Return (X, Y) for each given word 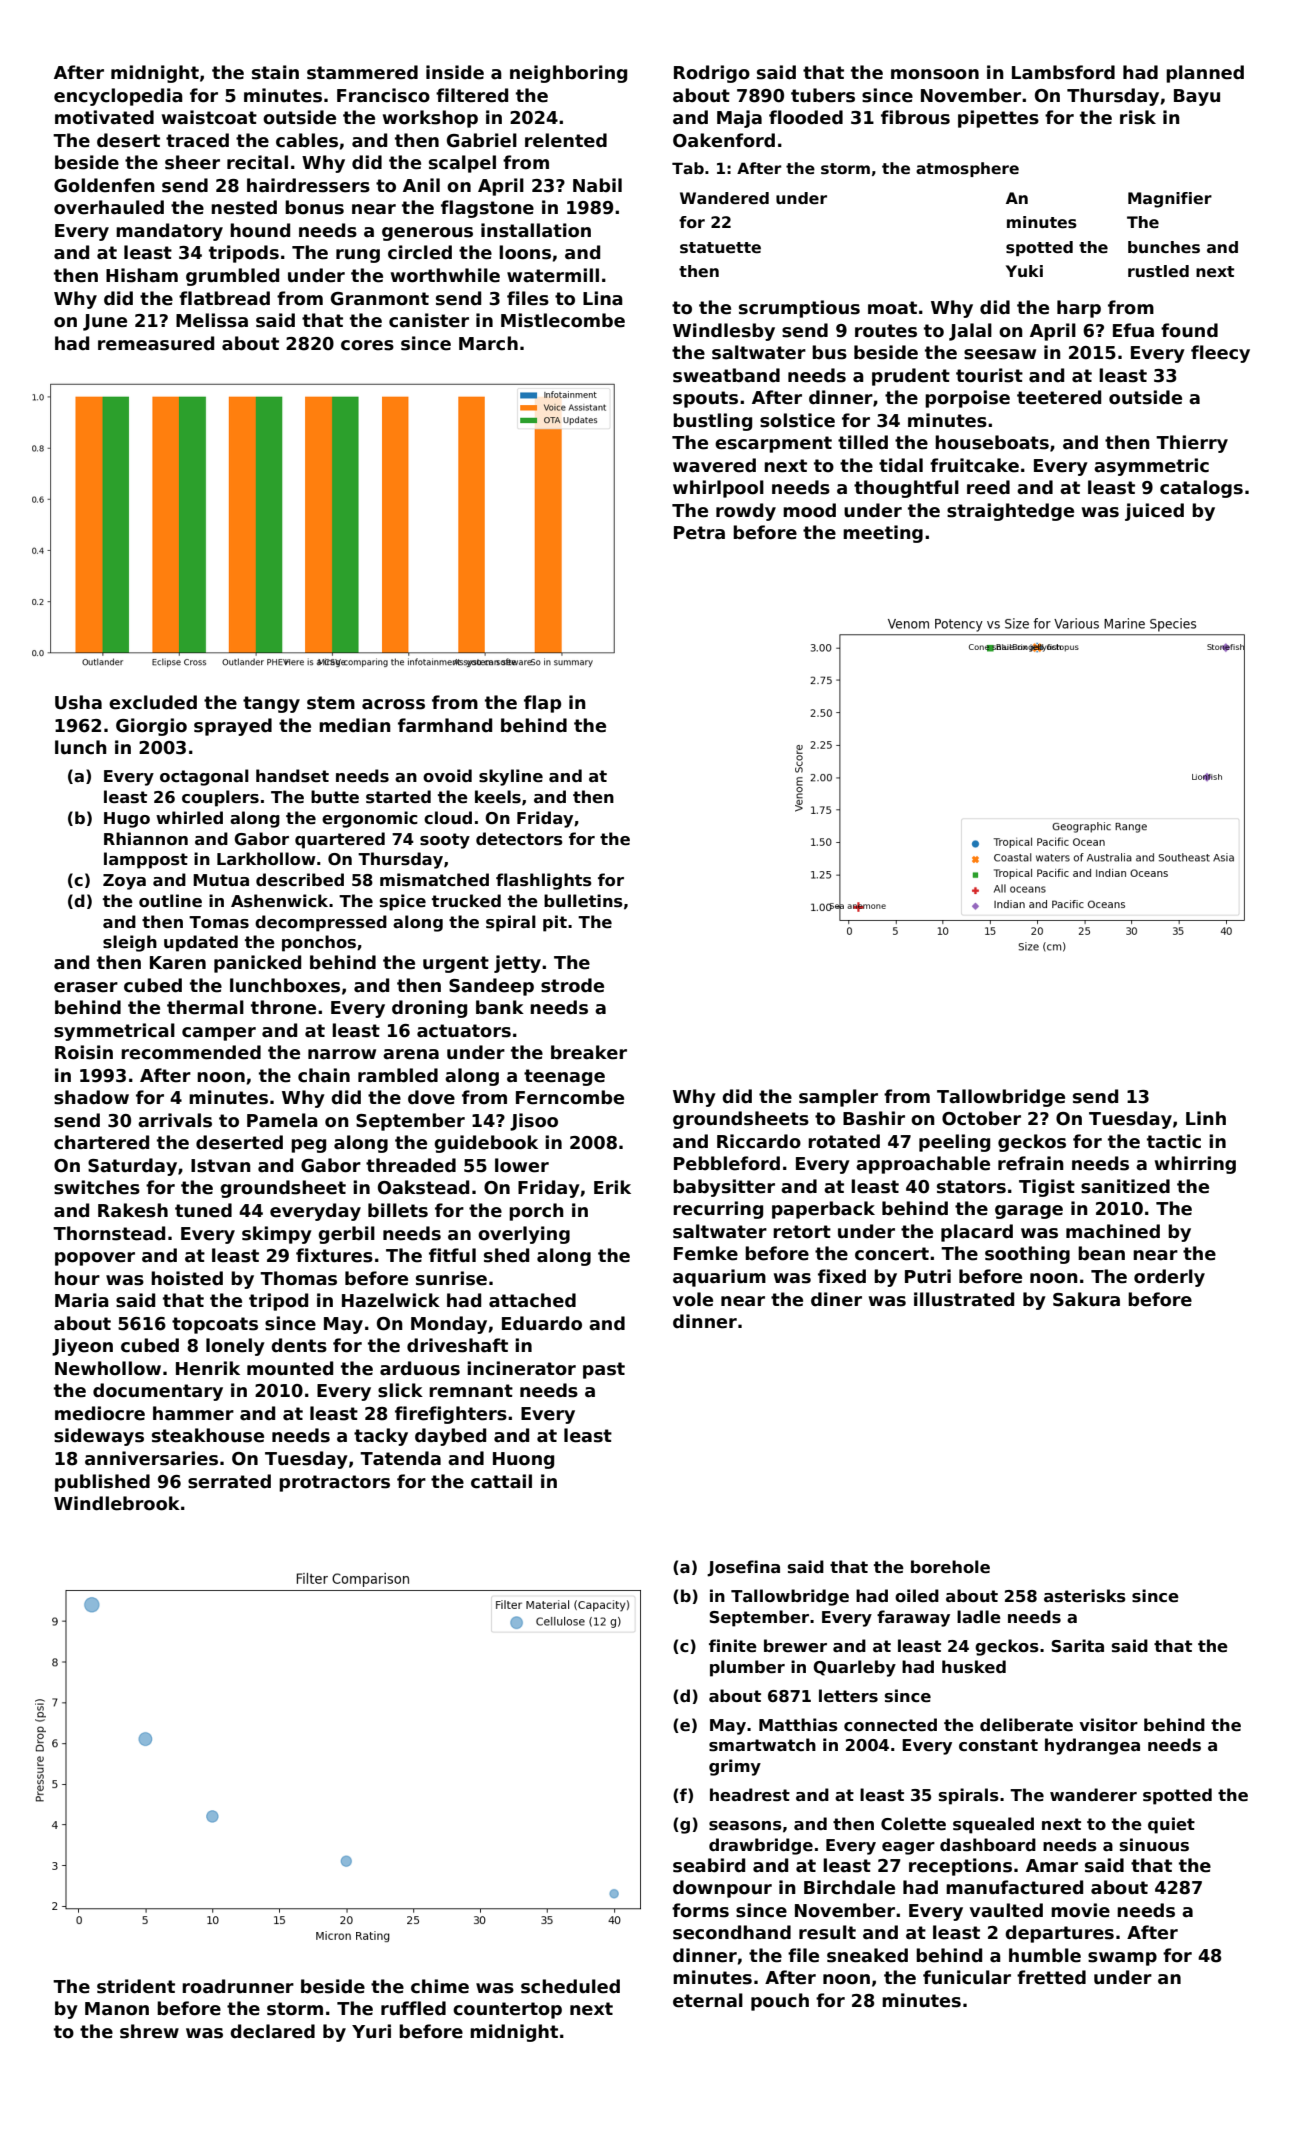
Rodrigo (712, 74)
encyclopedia (118, 97)
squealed (993, 1825)
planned (1205, 74)
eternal (708, 2000)
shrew (149, 2031)
